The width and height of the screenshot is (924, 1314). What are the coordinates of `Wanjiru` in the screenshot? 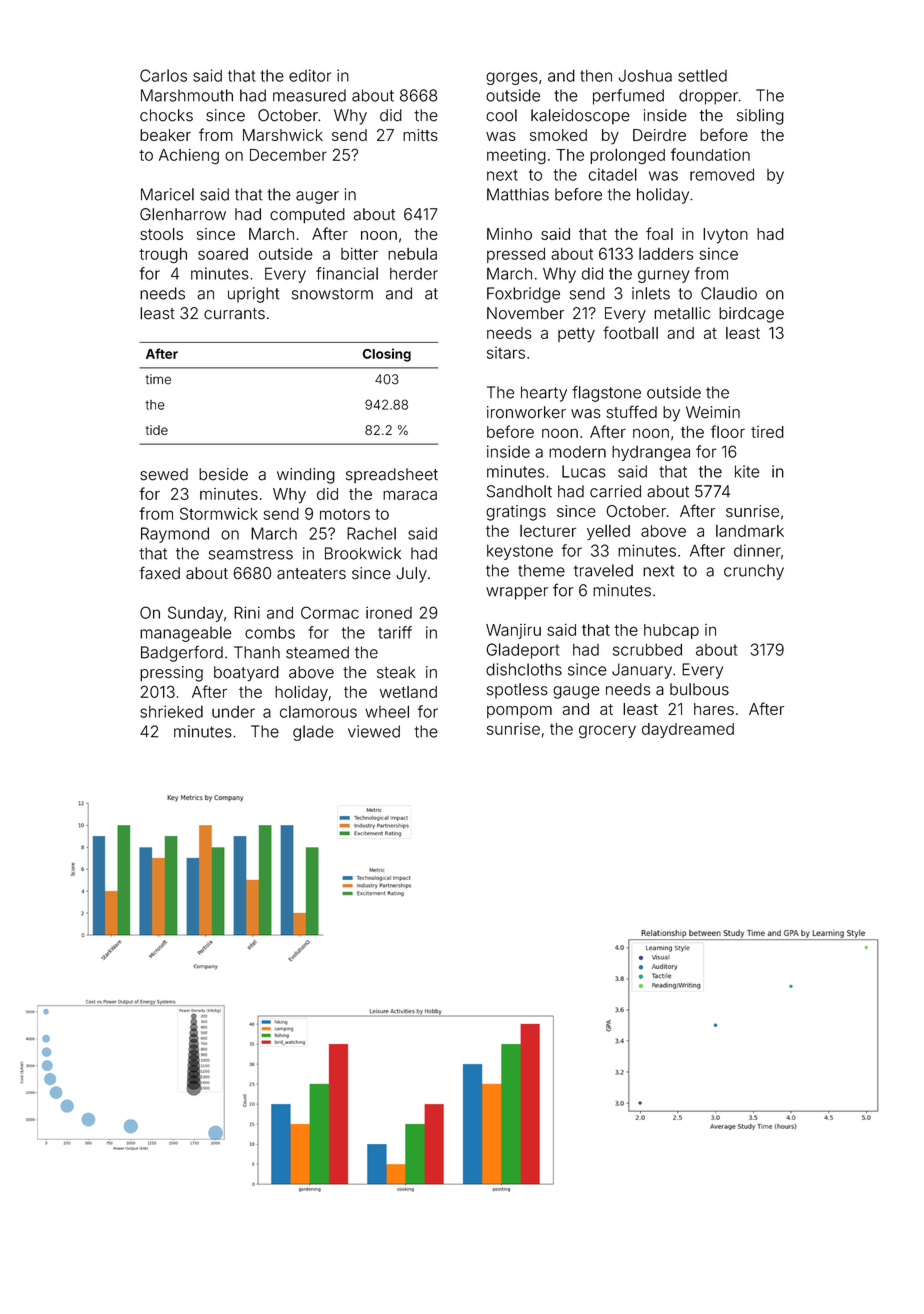 It's located at (513, 631).
